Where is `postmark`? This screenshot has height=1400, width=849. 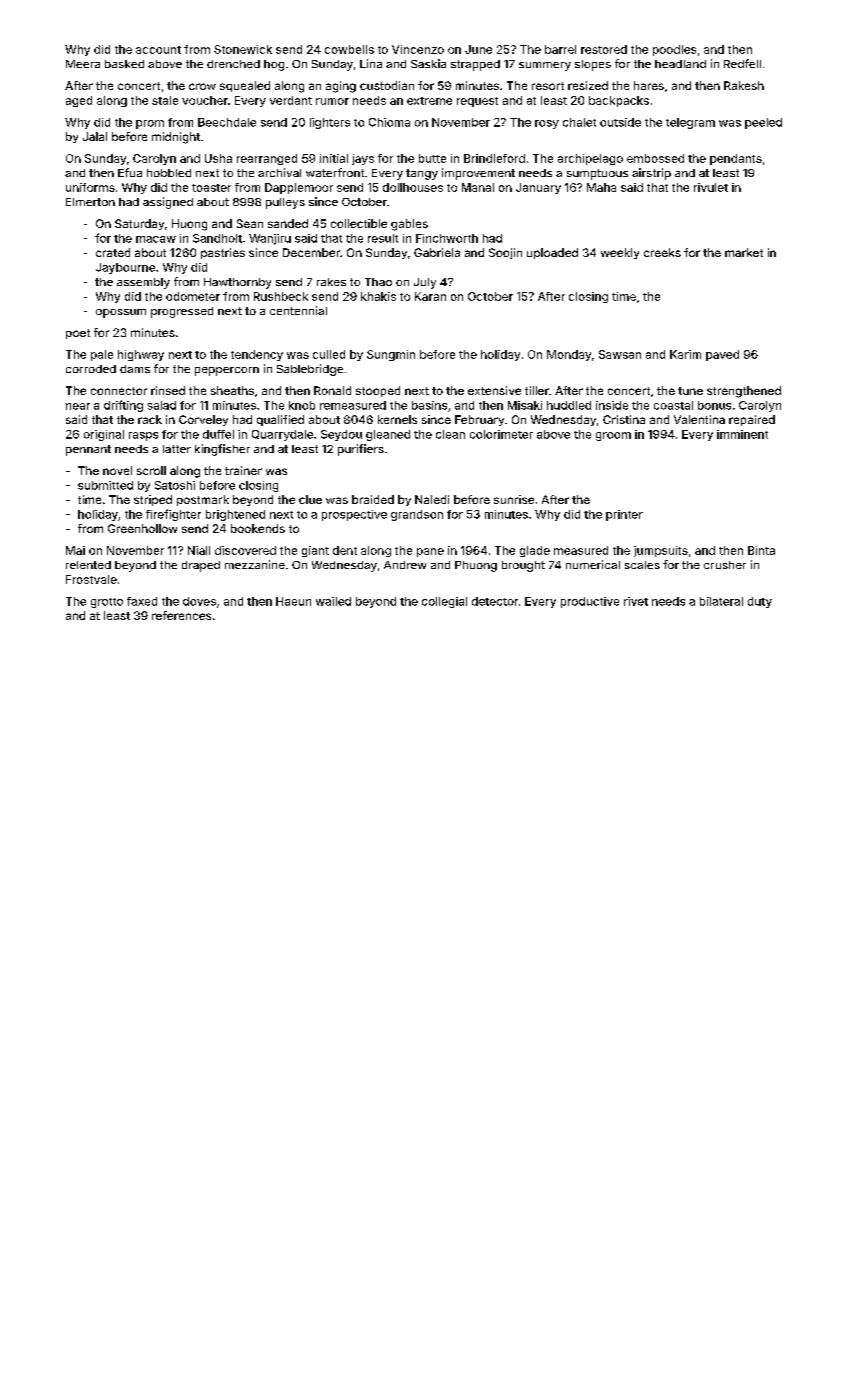 postmark is located at coordinates (203, 500).
